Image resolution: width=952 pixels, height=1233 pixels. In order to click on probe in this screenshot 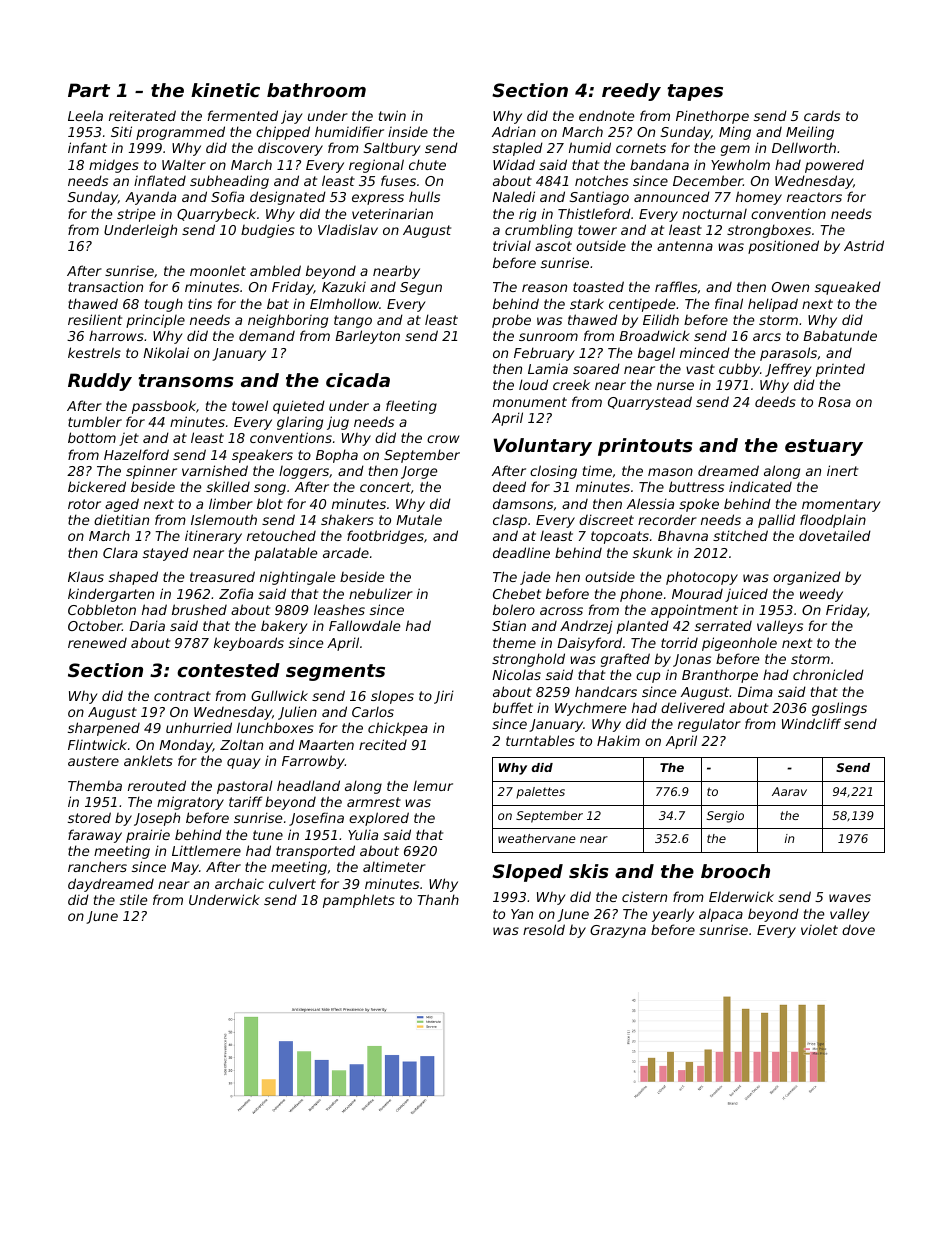, I will do `click(511, 321)`.
